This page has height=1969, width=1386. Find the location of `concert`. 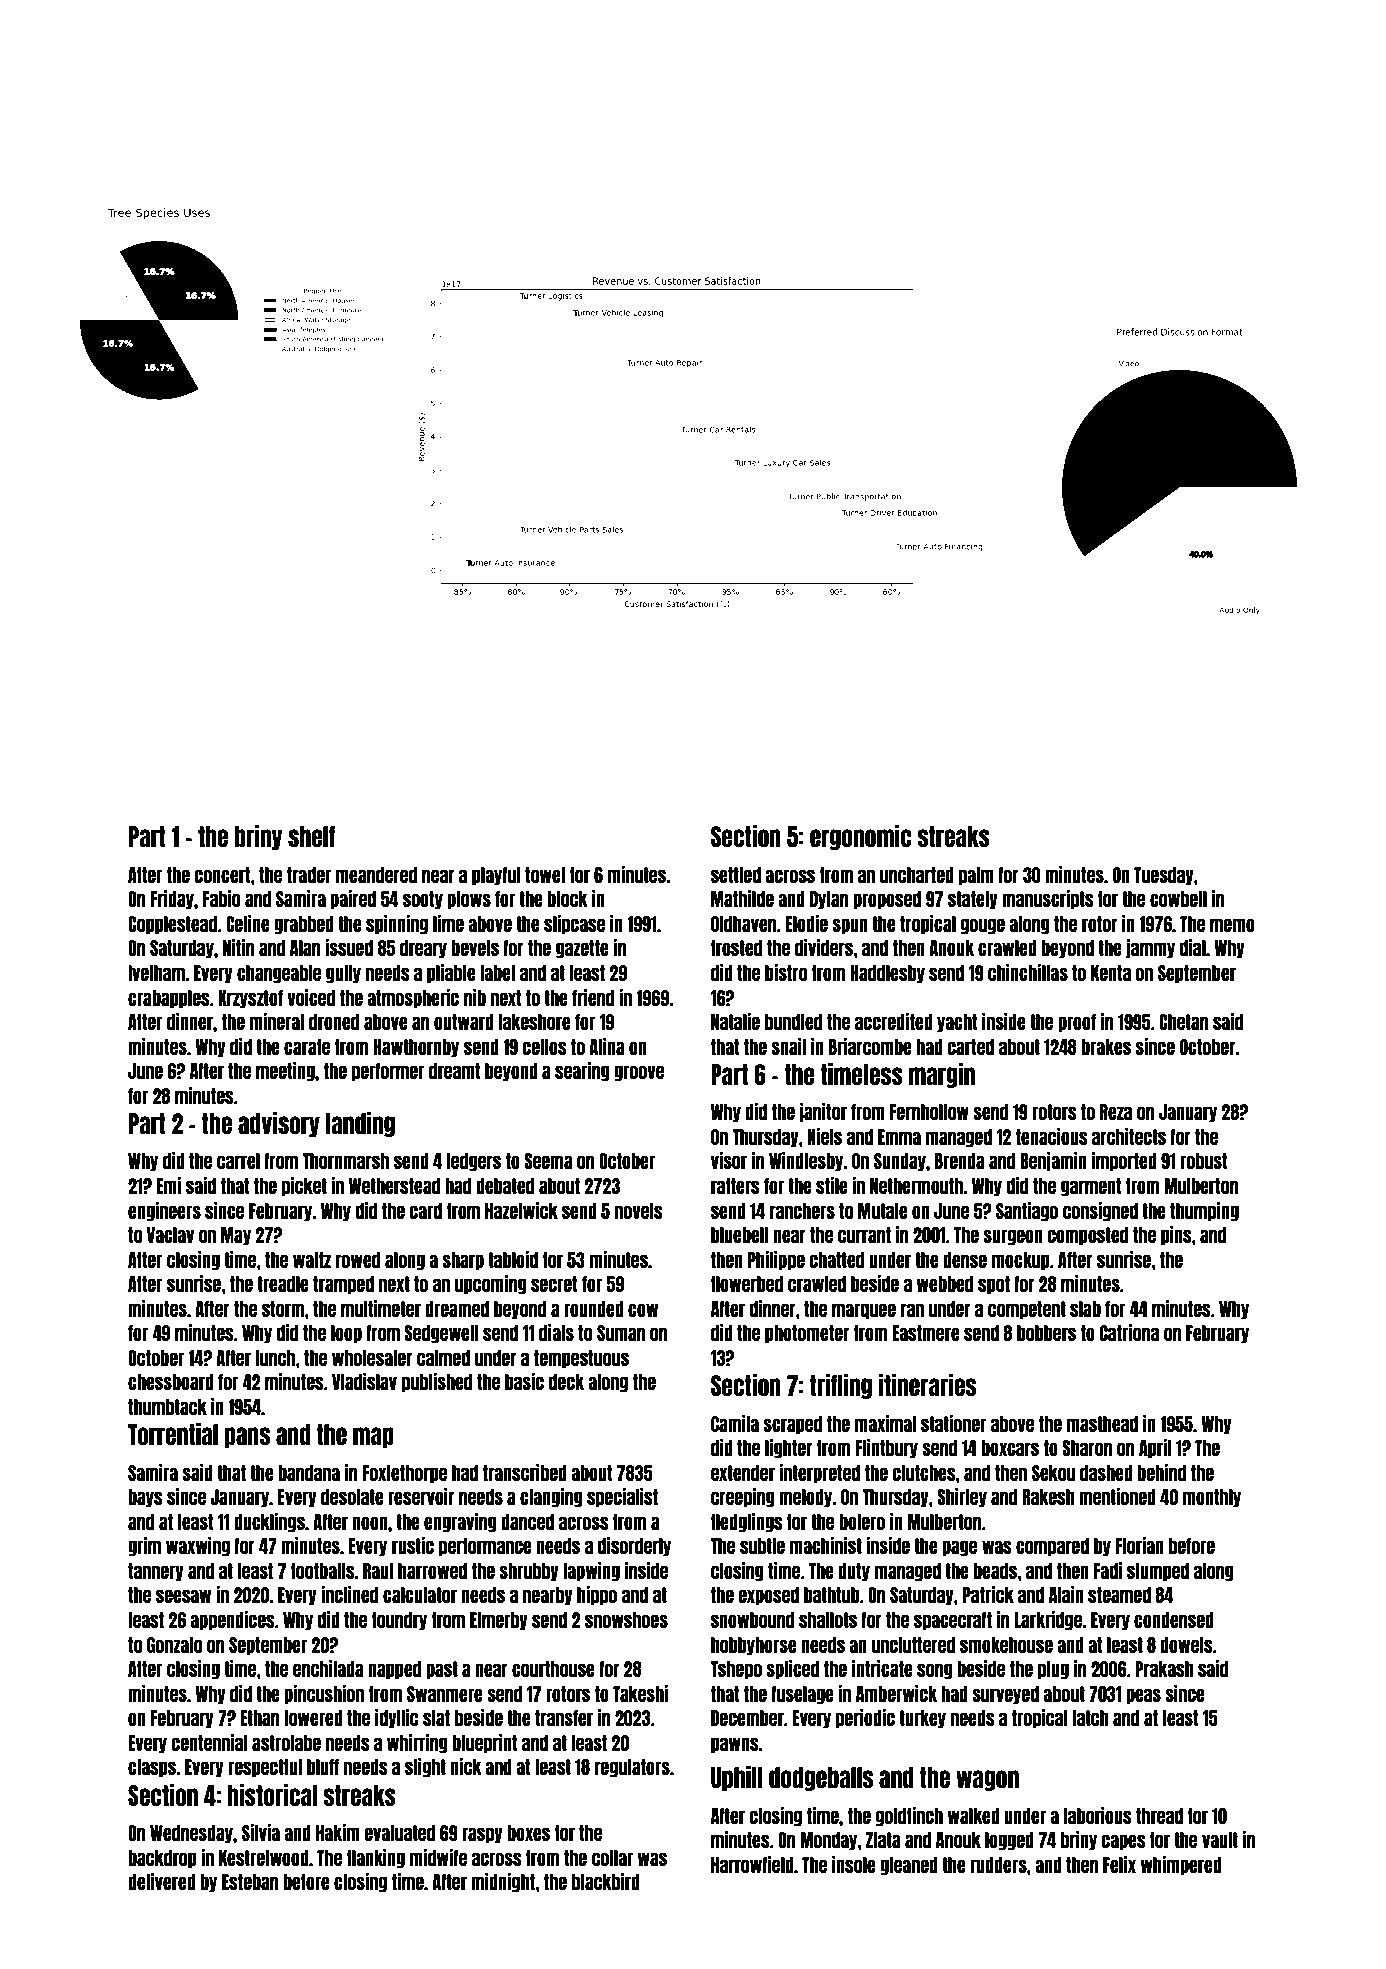

concert is located at coordinates (223, 875).
